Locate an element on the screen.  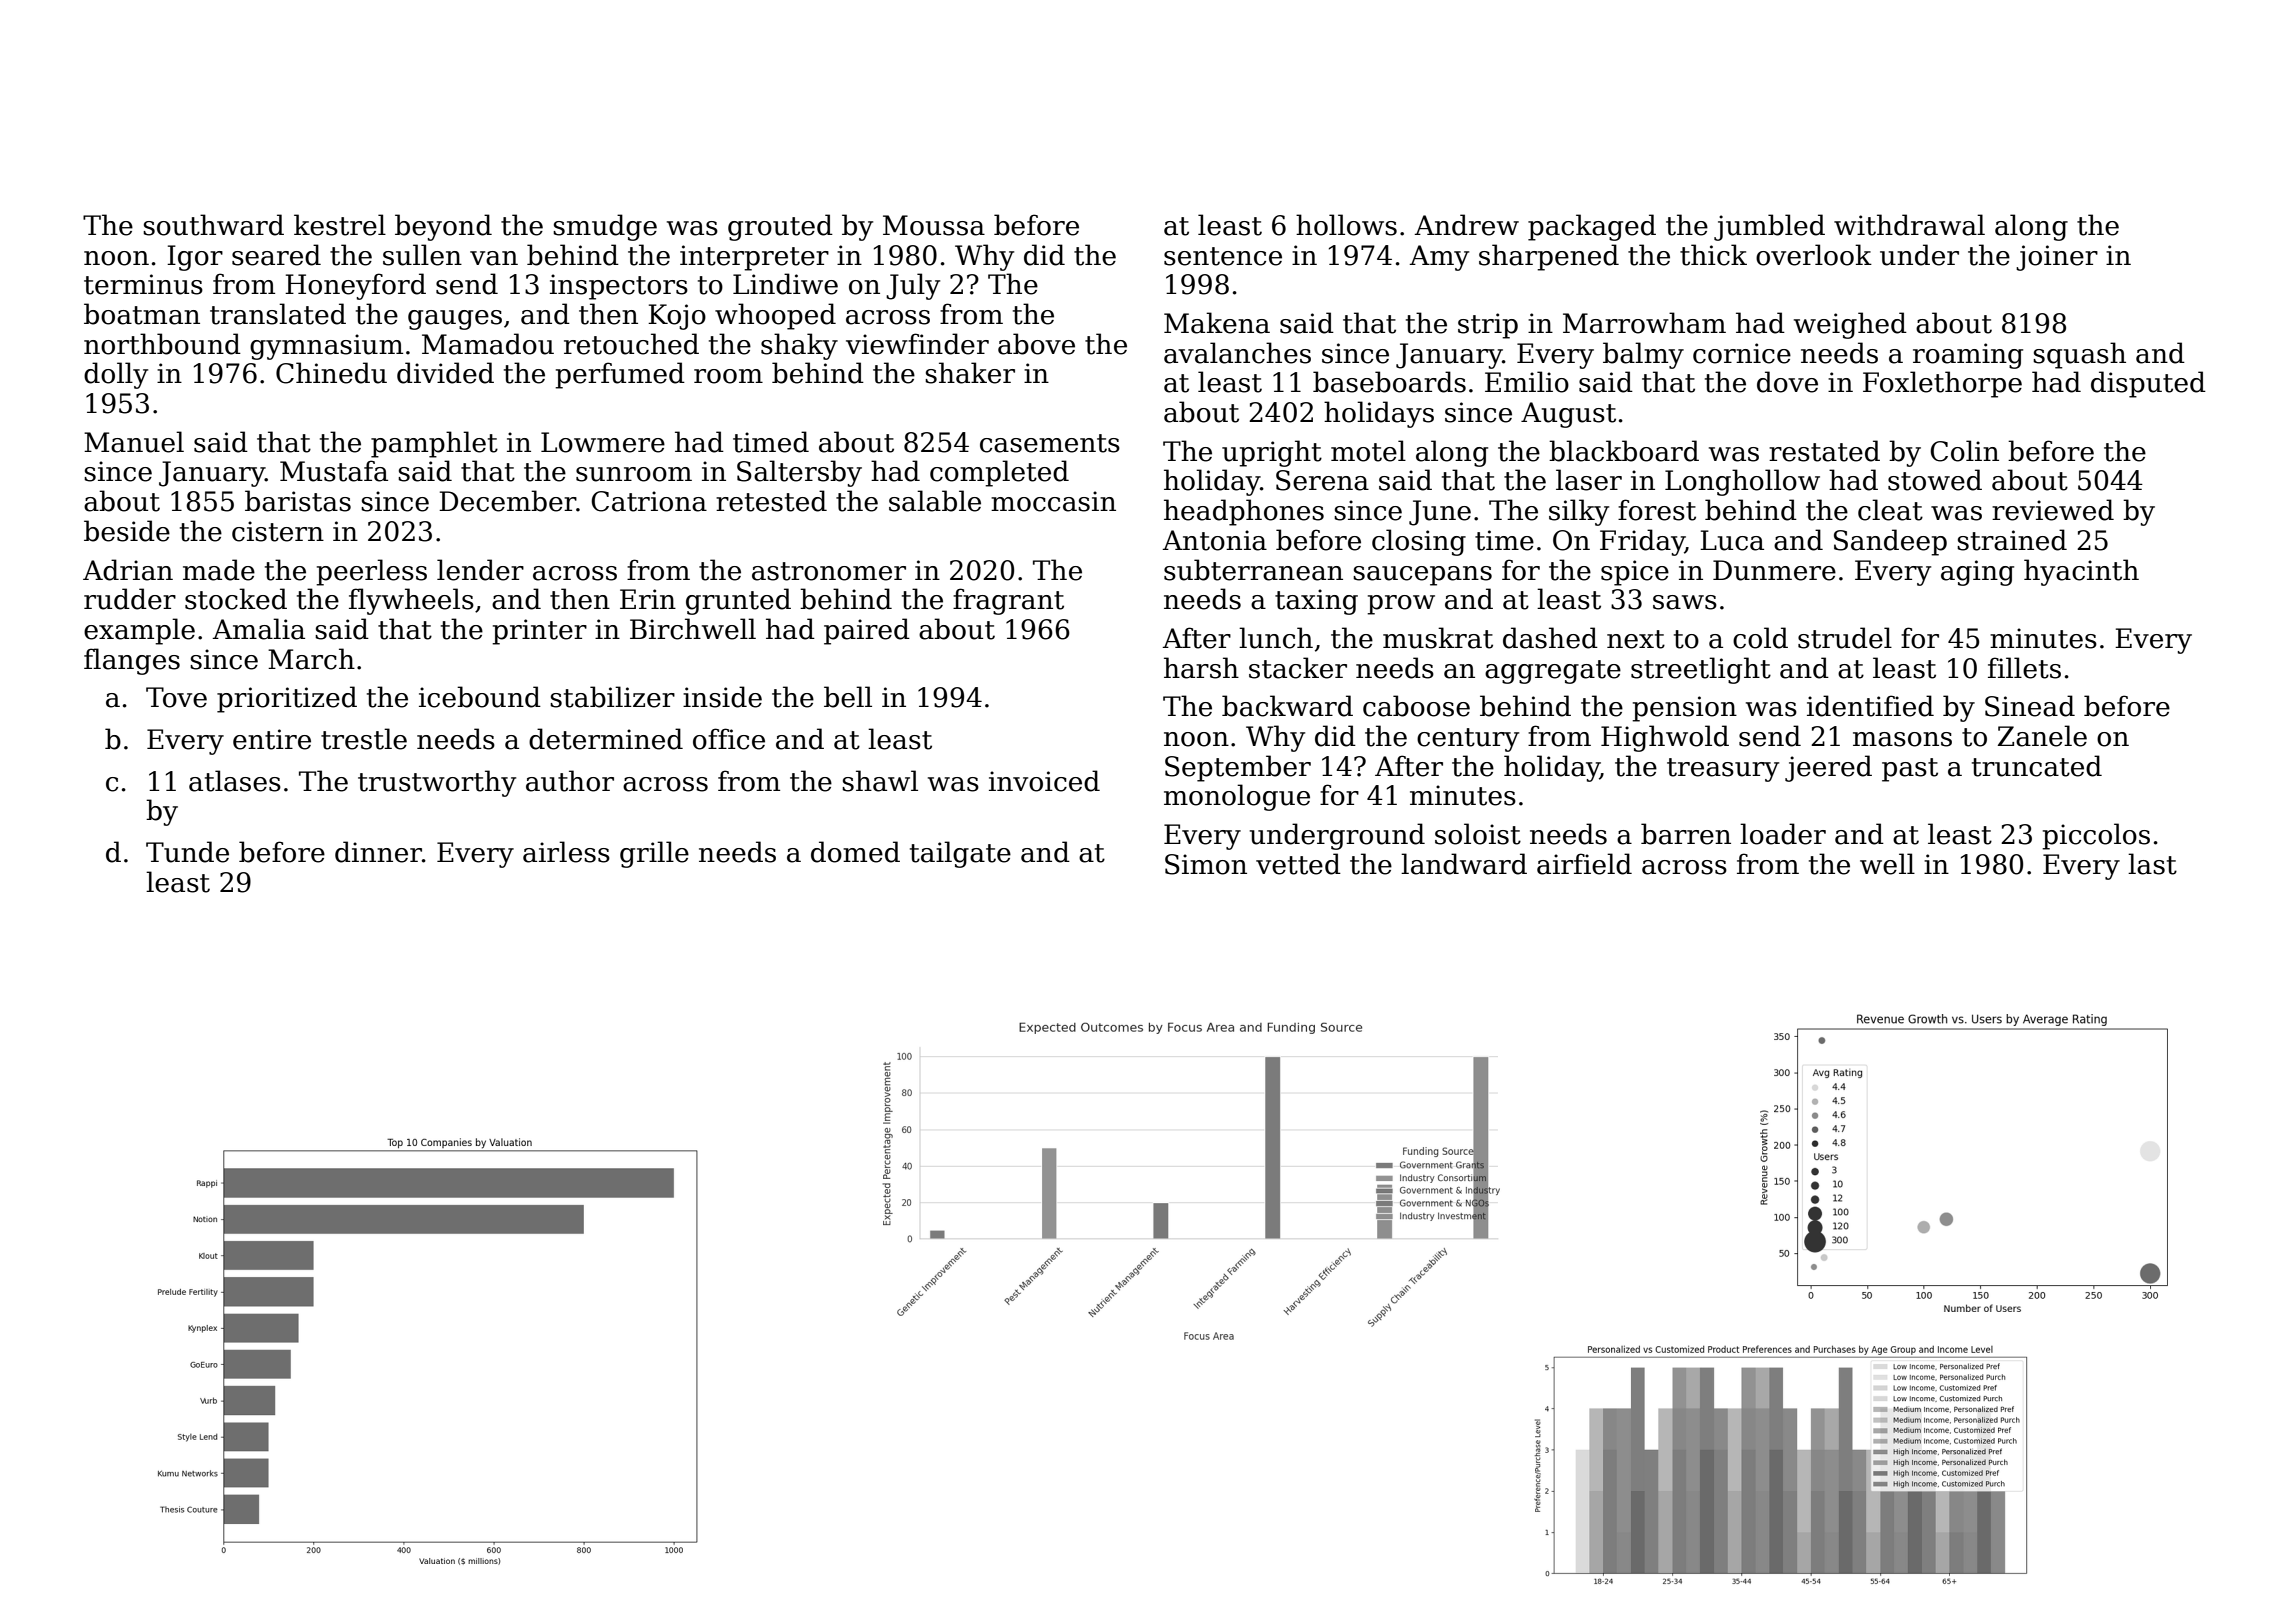
strudel is located at coordinates (1845, 638).
